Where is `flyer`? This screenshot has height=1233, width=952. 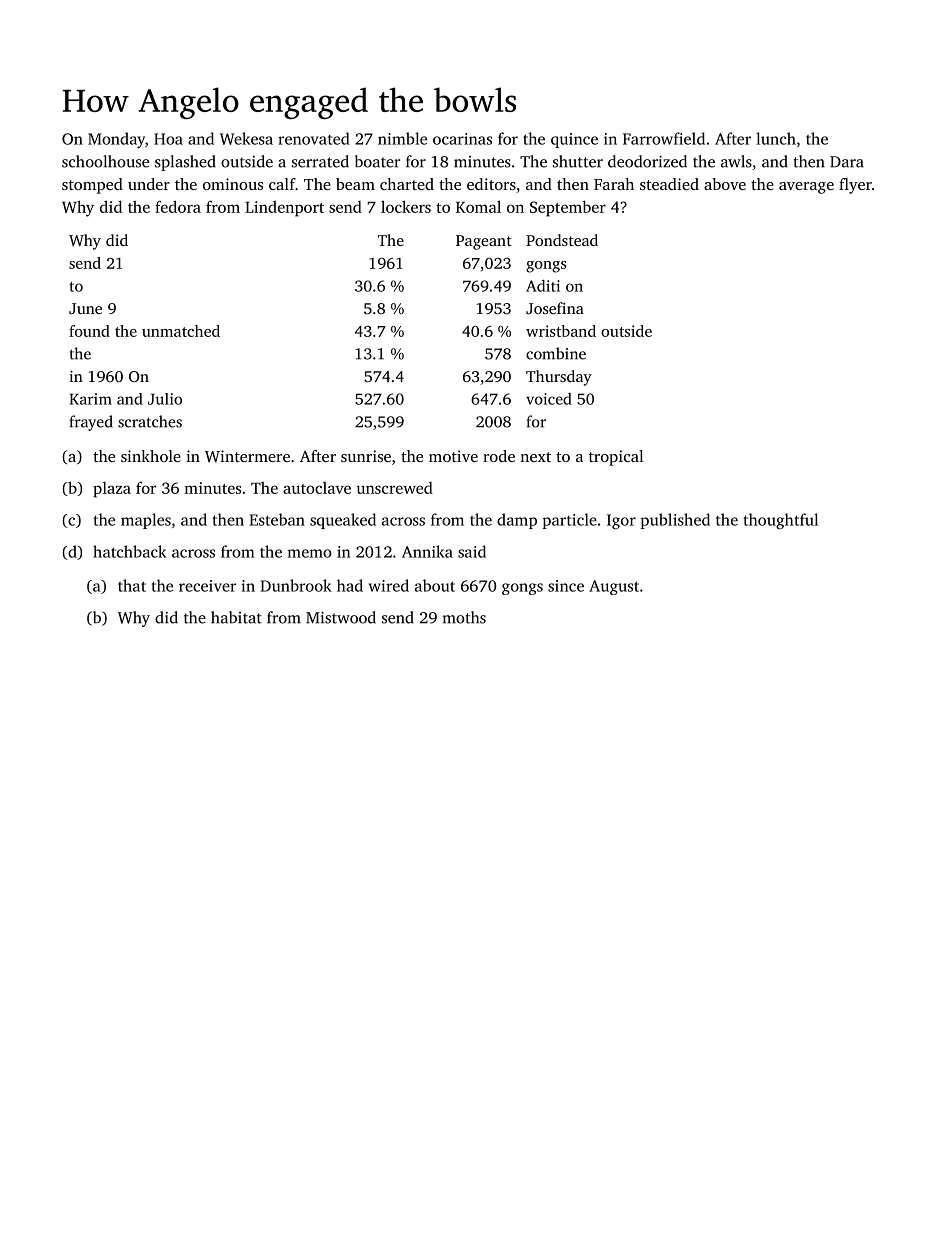 flyer is located at coordinates (855, 186).
